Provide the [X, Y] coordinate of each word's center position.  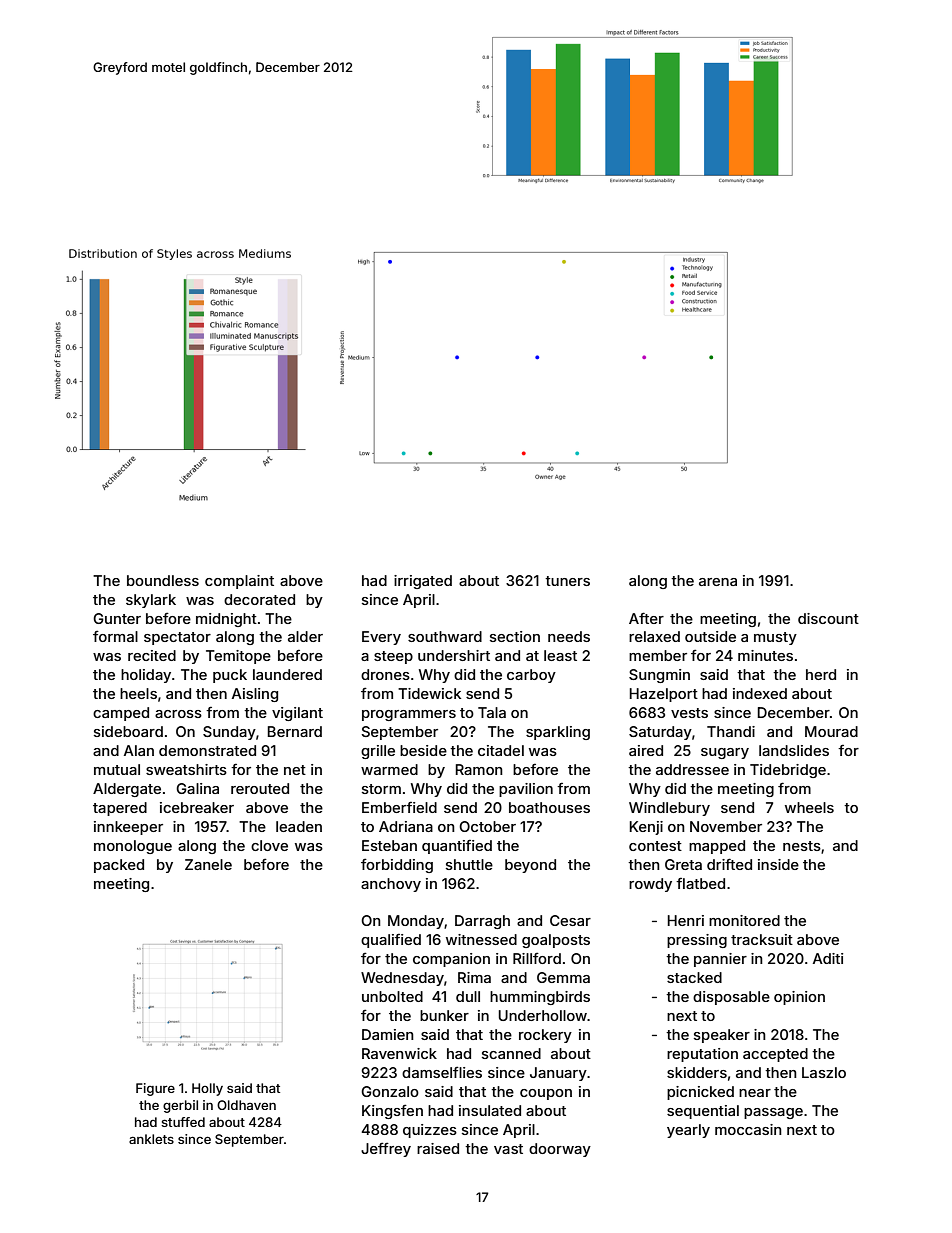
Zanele [208, 864]
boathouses [549, 807]
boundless [163, 580]
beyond [530, 866]
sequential [703, 1112]
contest [655, 846]
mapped [717, 847]
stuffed [183, 1122]
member [658, 655]
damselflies [442, 1072]
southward [445, 636]
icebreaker [197, 807]
